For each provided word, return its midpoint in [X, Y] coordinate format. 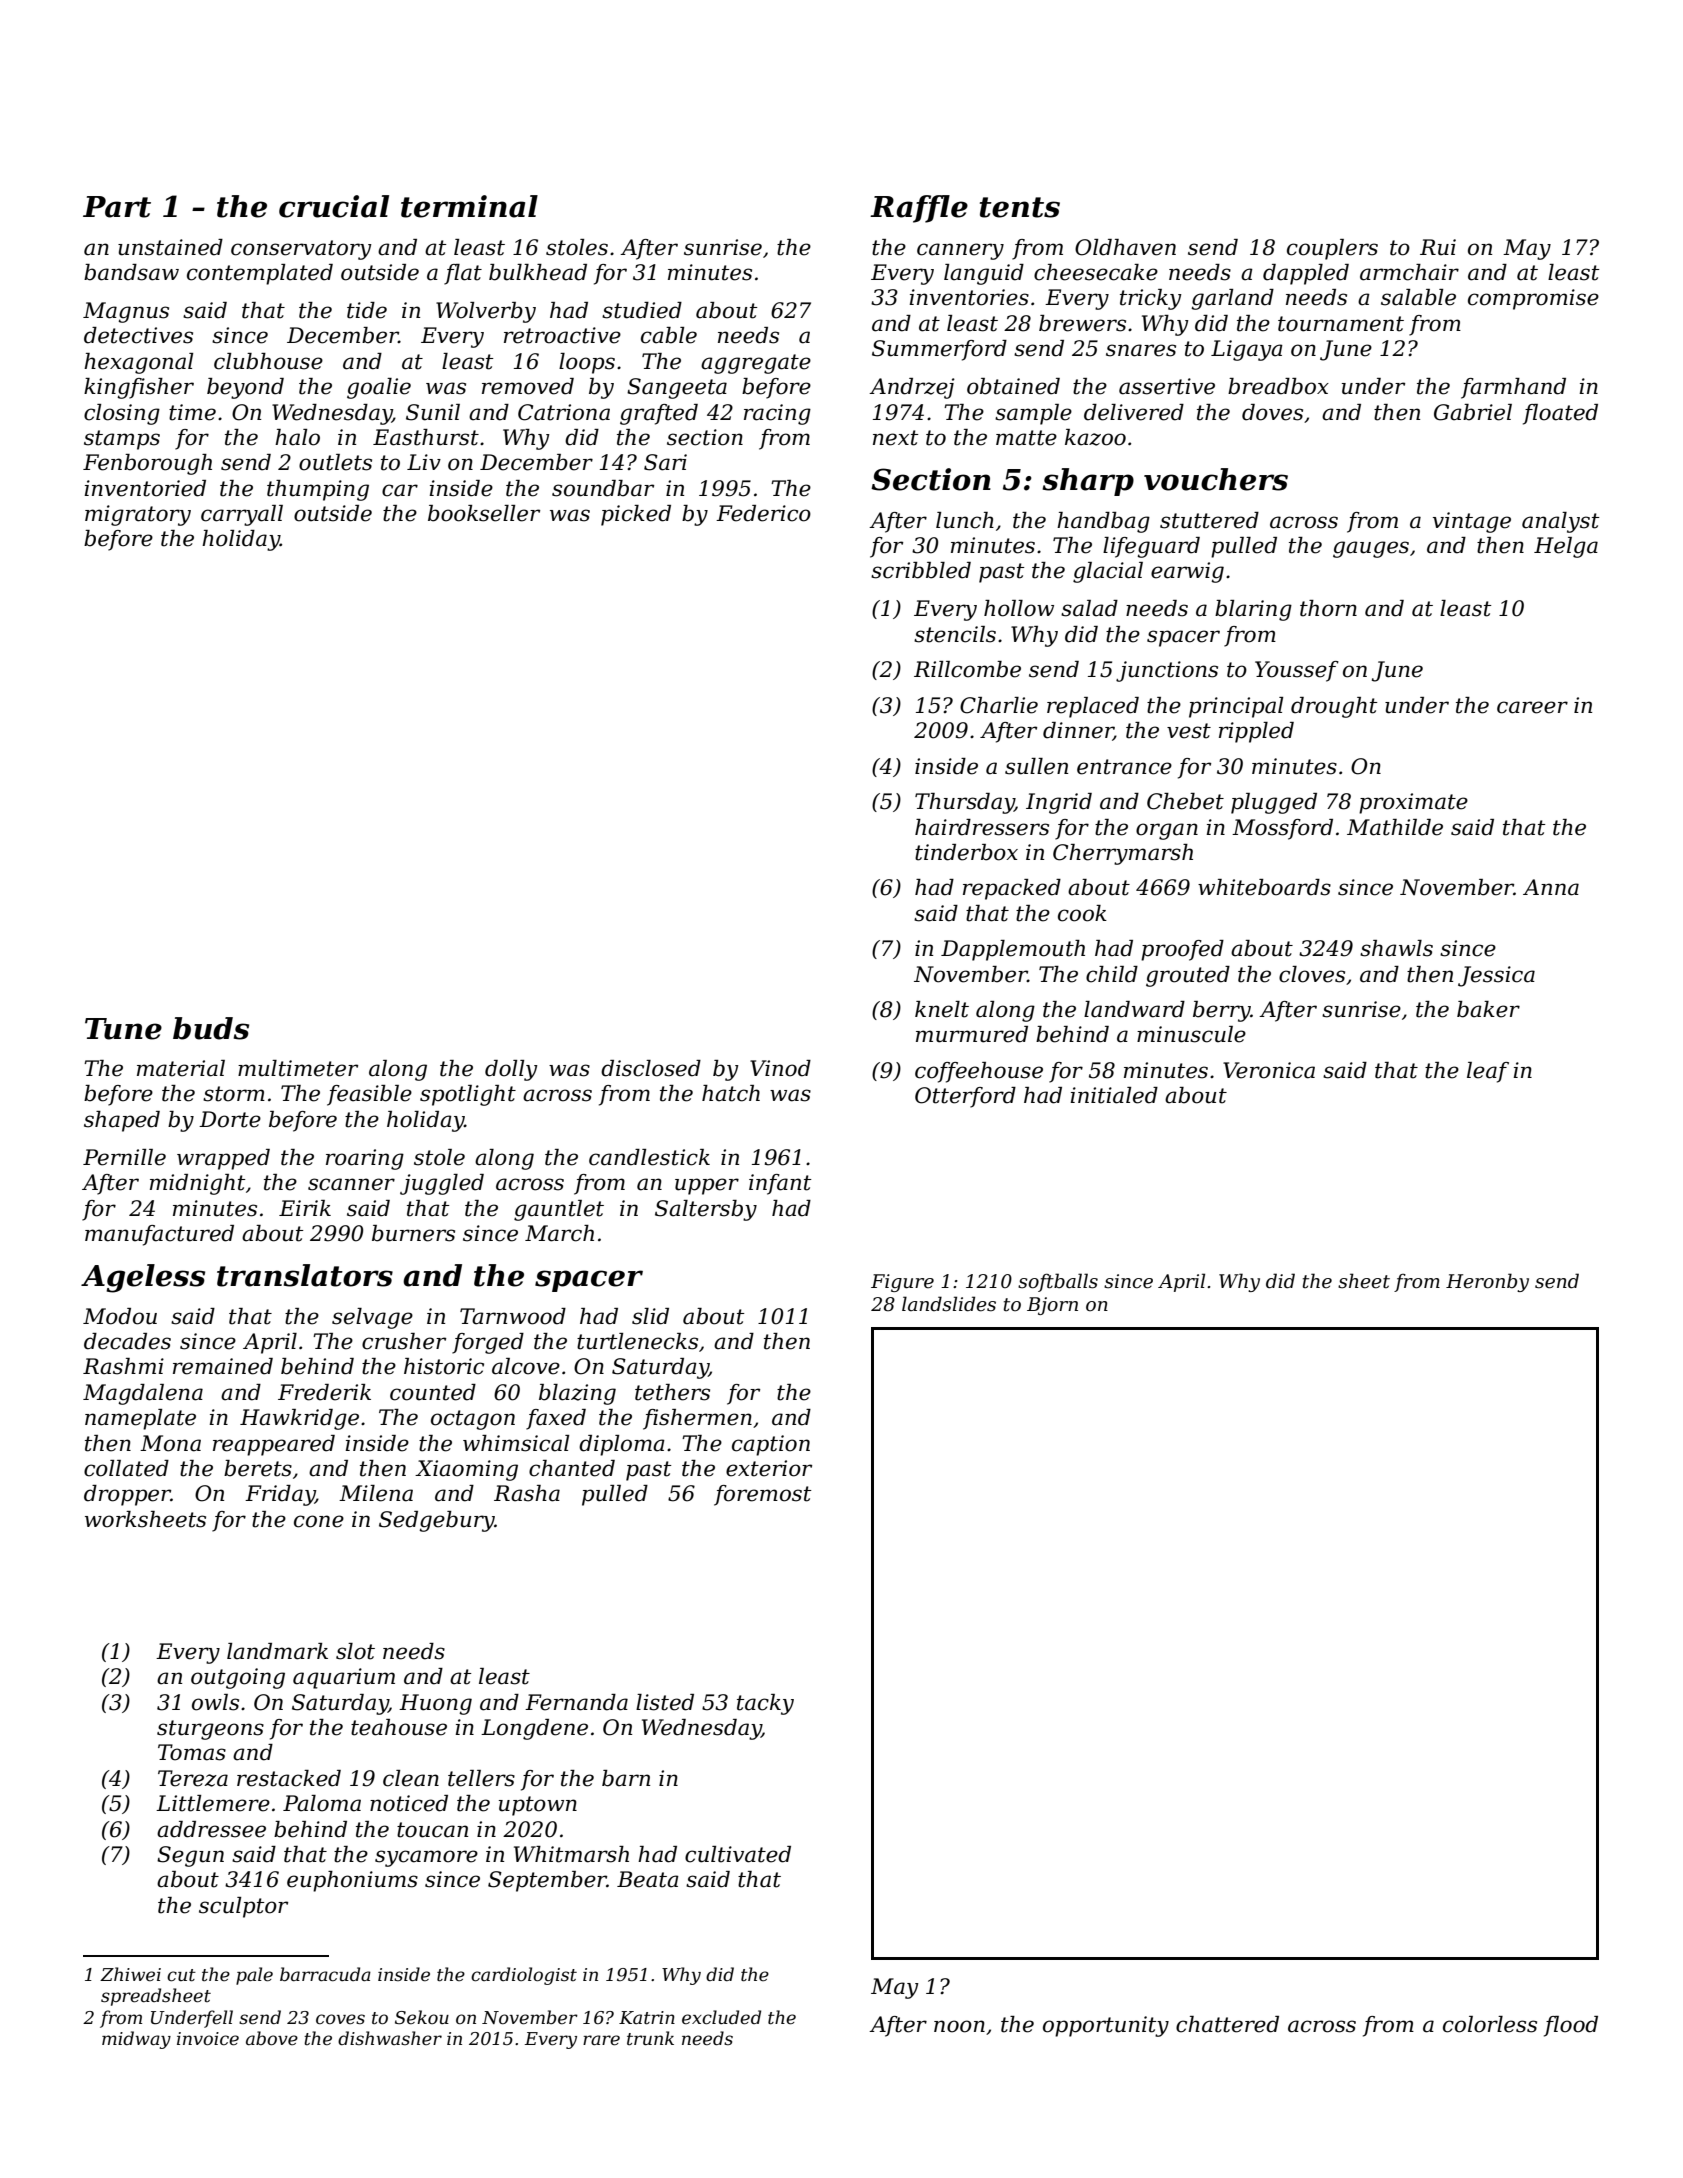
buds [211, 1028]
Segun [190, 1856]
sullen [1036, 766]
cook [1082, 913]
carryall [242, 515]
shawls [1396, 948]
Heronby [1487, 1282]
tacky [765, 1704]
